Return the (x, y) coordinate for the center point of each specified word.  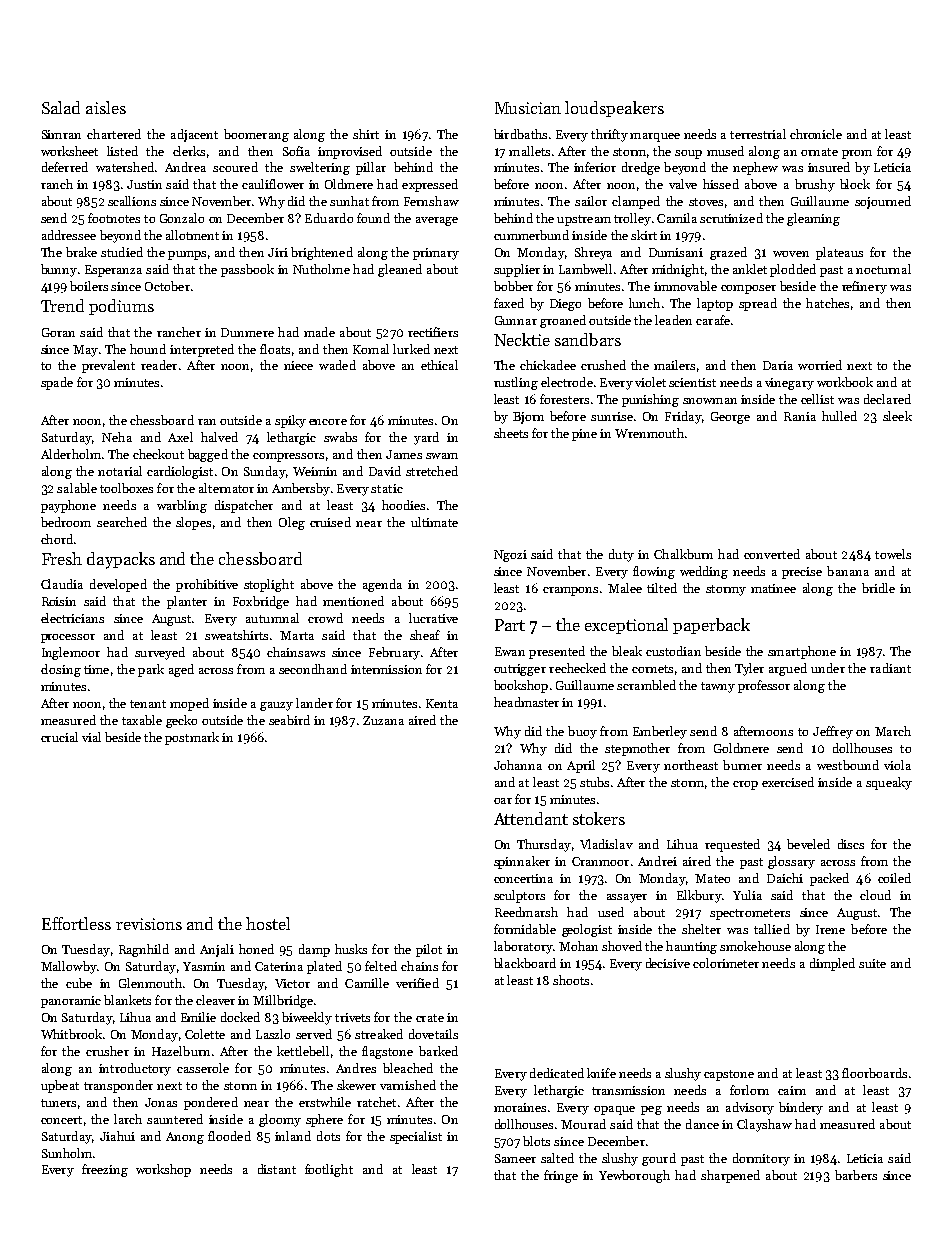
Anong (185, 1138)
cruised (330, 522)
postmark (192, 738)
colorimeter (726, 963)
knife (601, 1073)
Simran (61, 134)
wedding (704, 572)
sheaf (425, 635)
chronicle (816, 134)
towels (893, 554)
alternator (226, 488)
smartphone (802, 652)
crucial (59, 737)
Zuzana (383, 720)
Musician (528, 108)
